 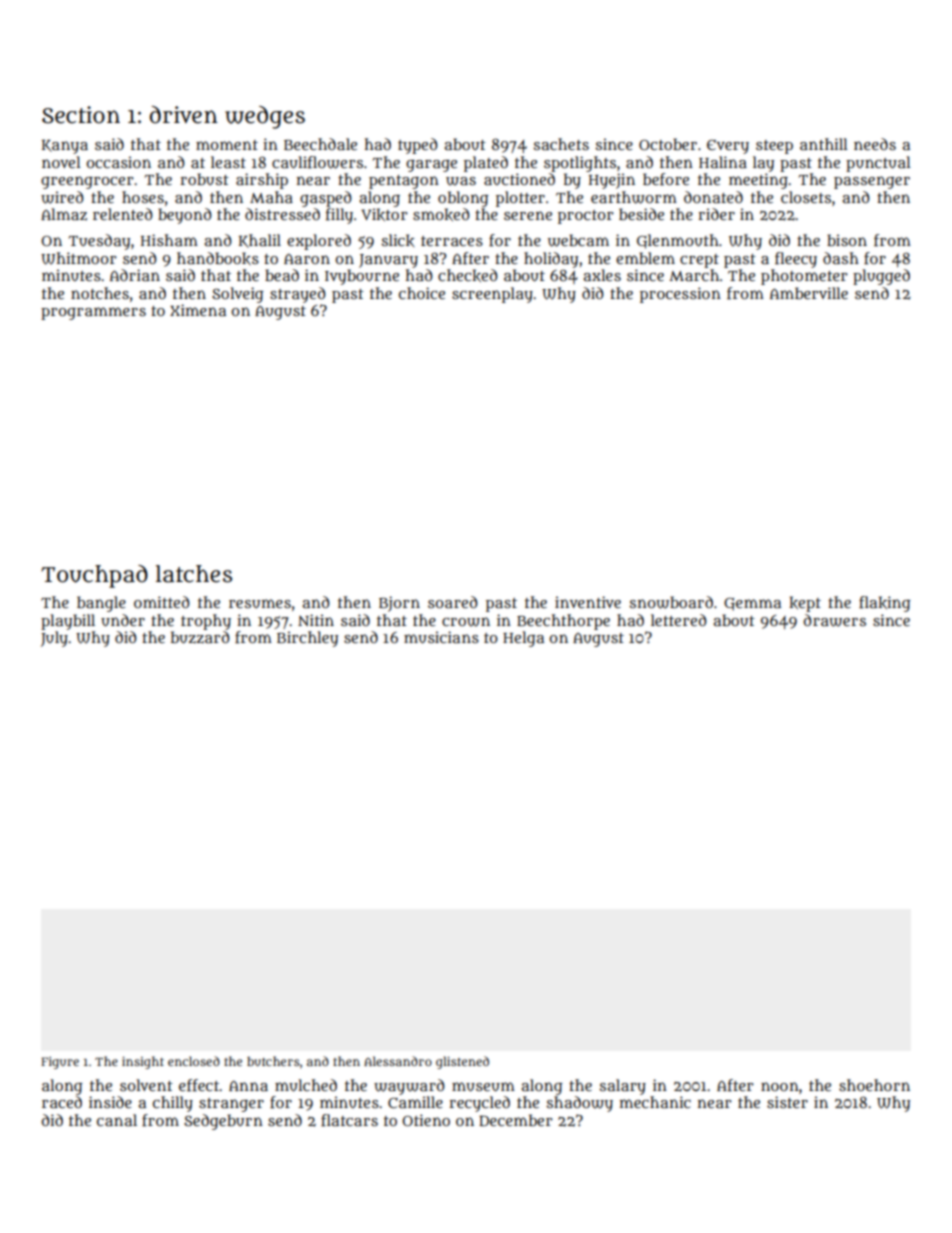 I want to click on driven, so click(x=184, y=115).
